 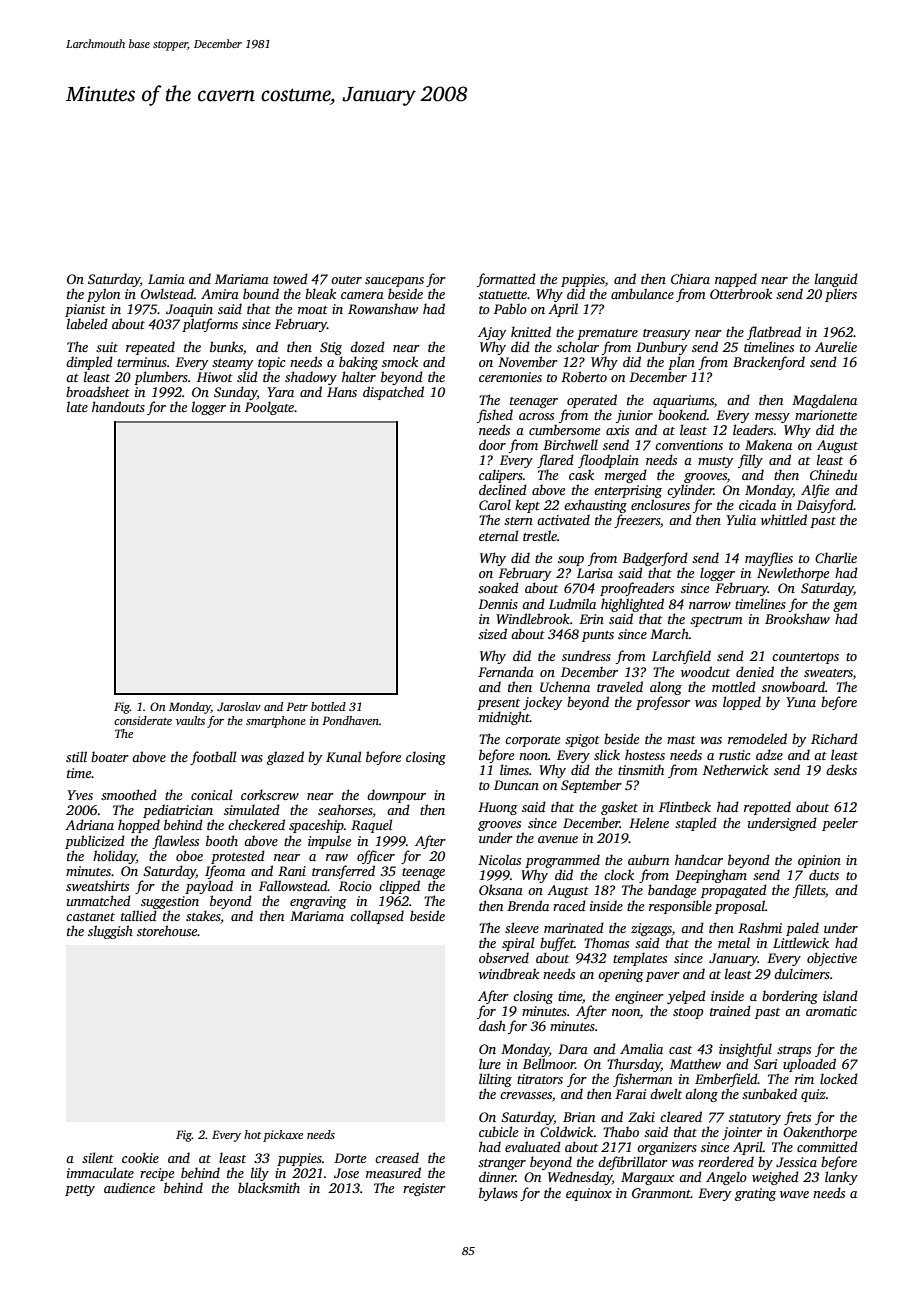 I want to click on storehouse, so click(x=167, y=930).
